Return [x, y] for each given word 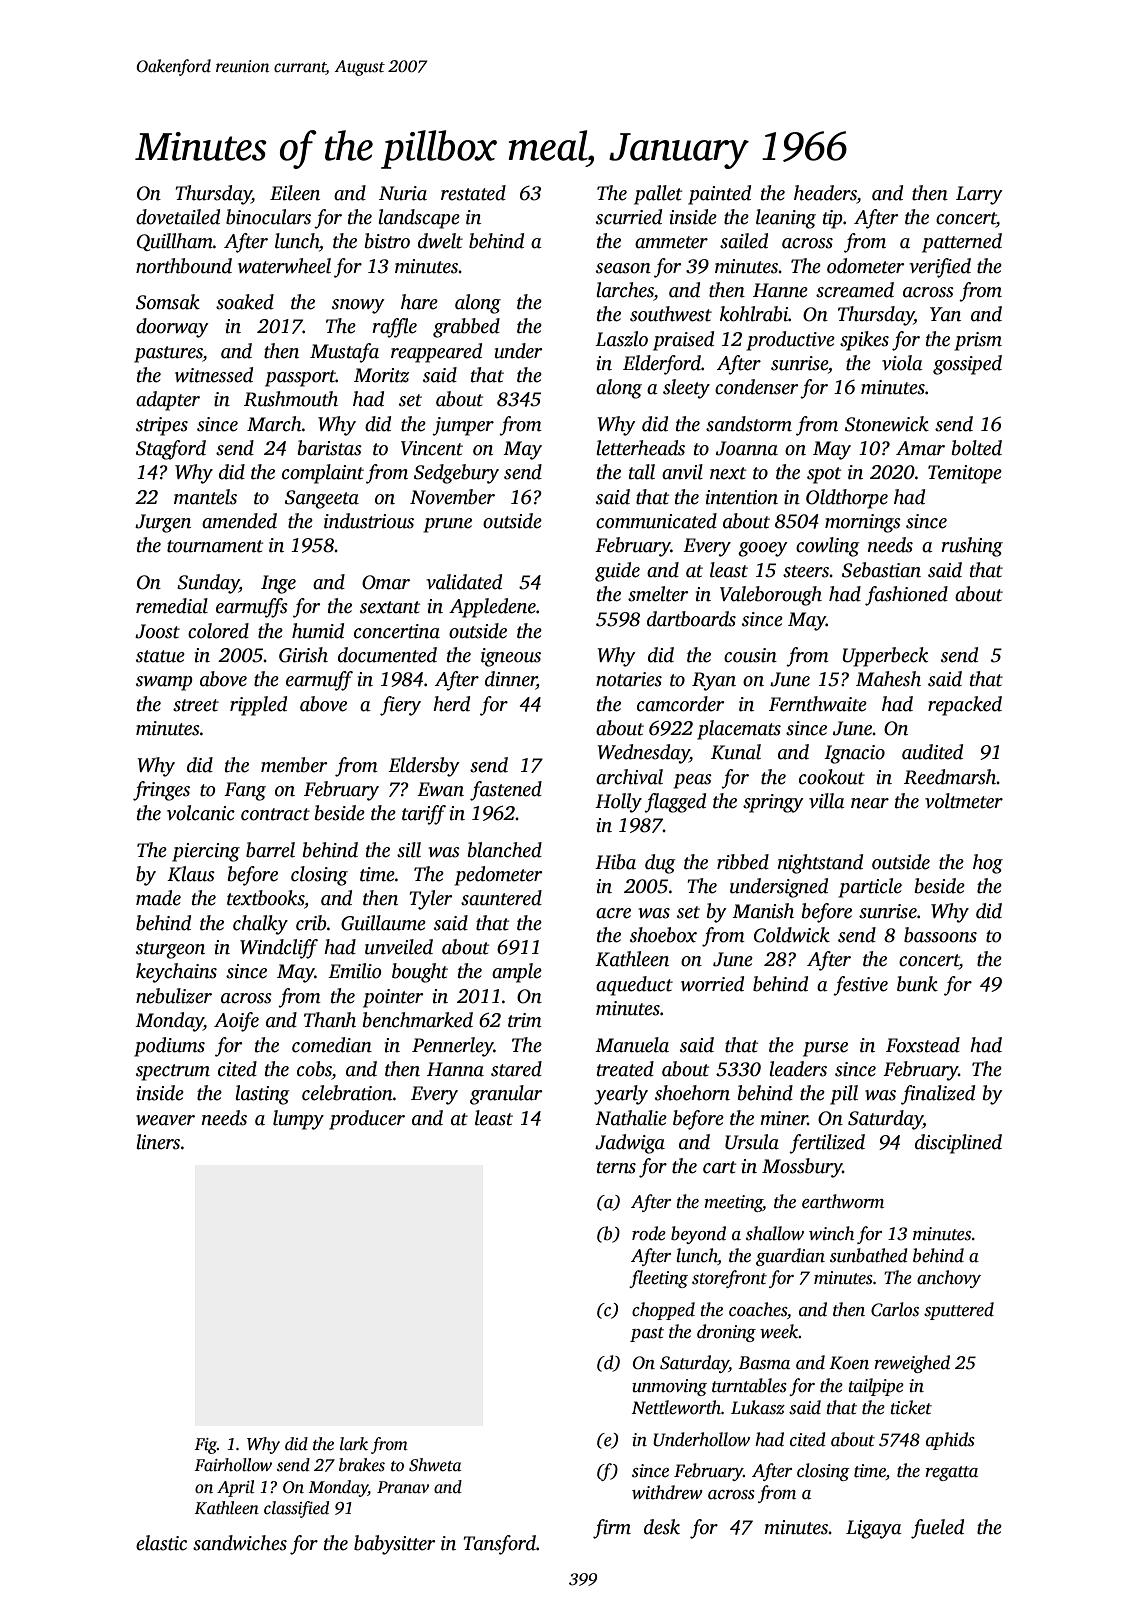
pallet [658, 195]
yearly [621, 1095]
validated [464, 582]
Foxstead [923, 1045]
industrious [369, 521]
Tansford [500, 1545]
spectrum [173, 1072]
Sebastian [881, 570]
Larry [979, 195]
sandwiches [240, 1543]
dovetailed [178, 217]
